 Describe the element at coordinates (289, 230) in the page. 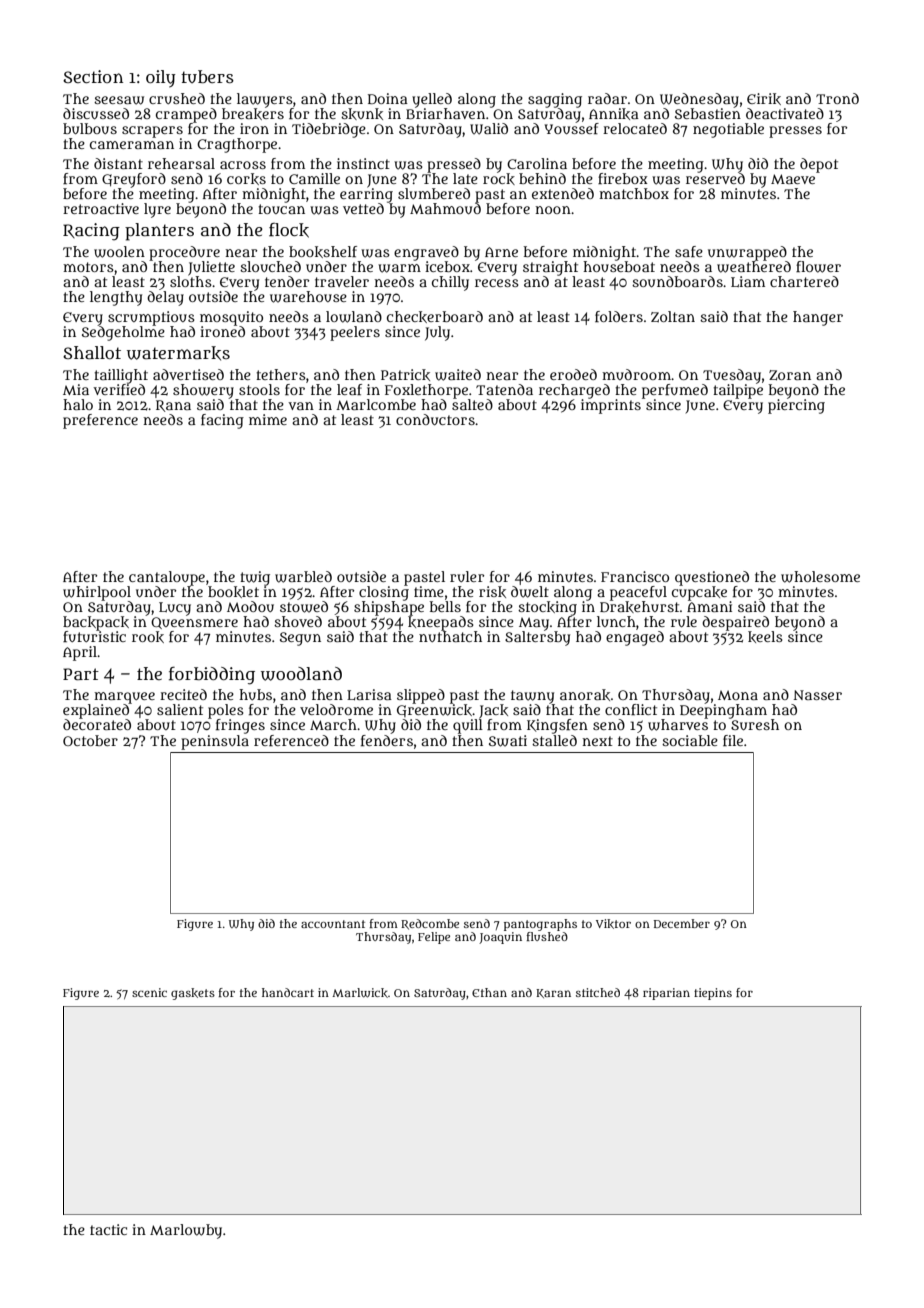

I see `flock` at that location.
